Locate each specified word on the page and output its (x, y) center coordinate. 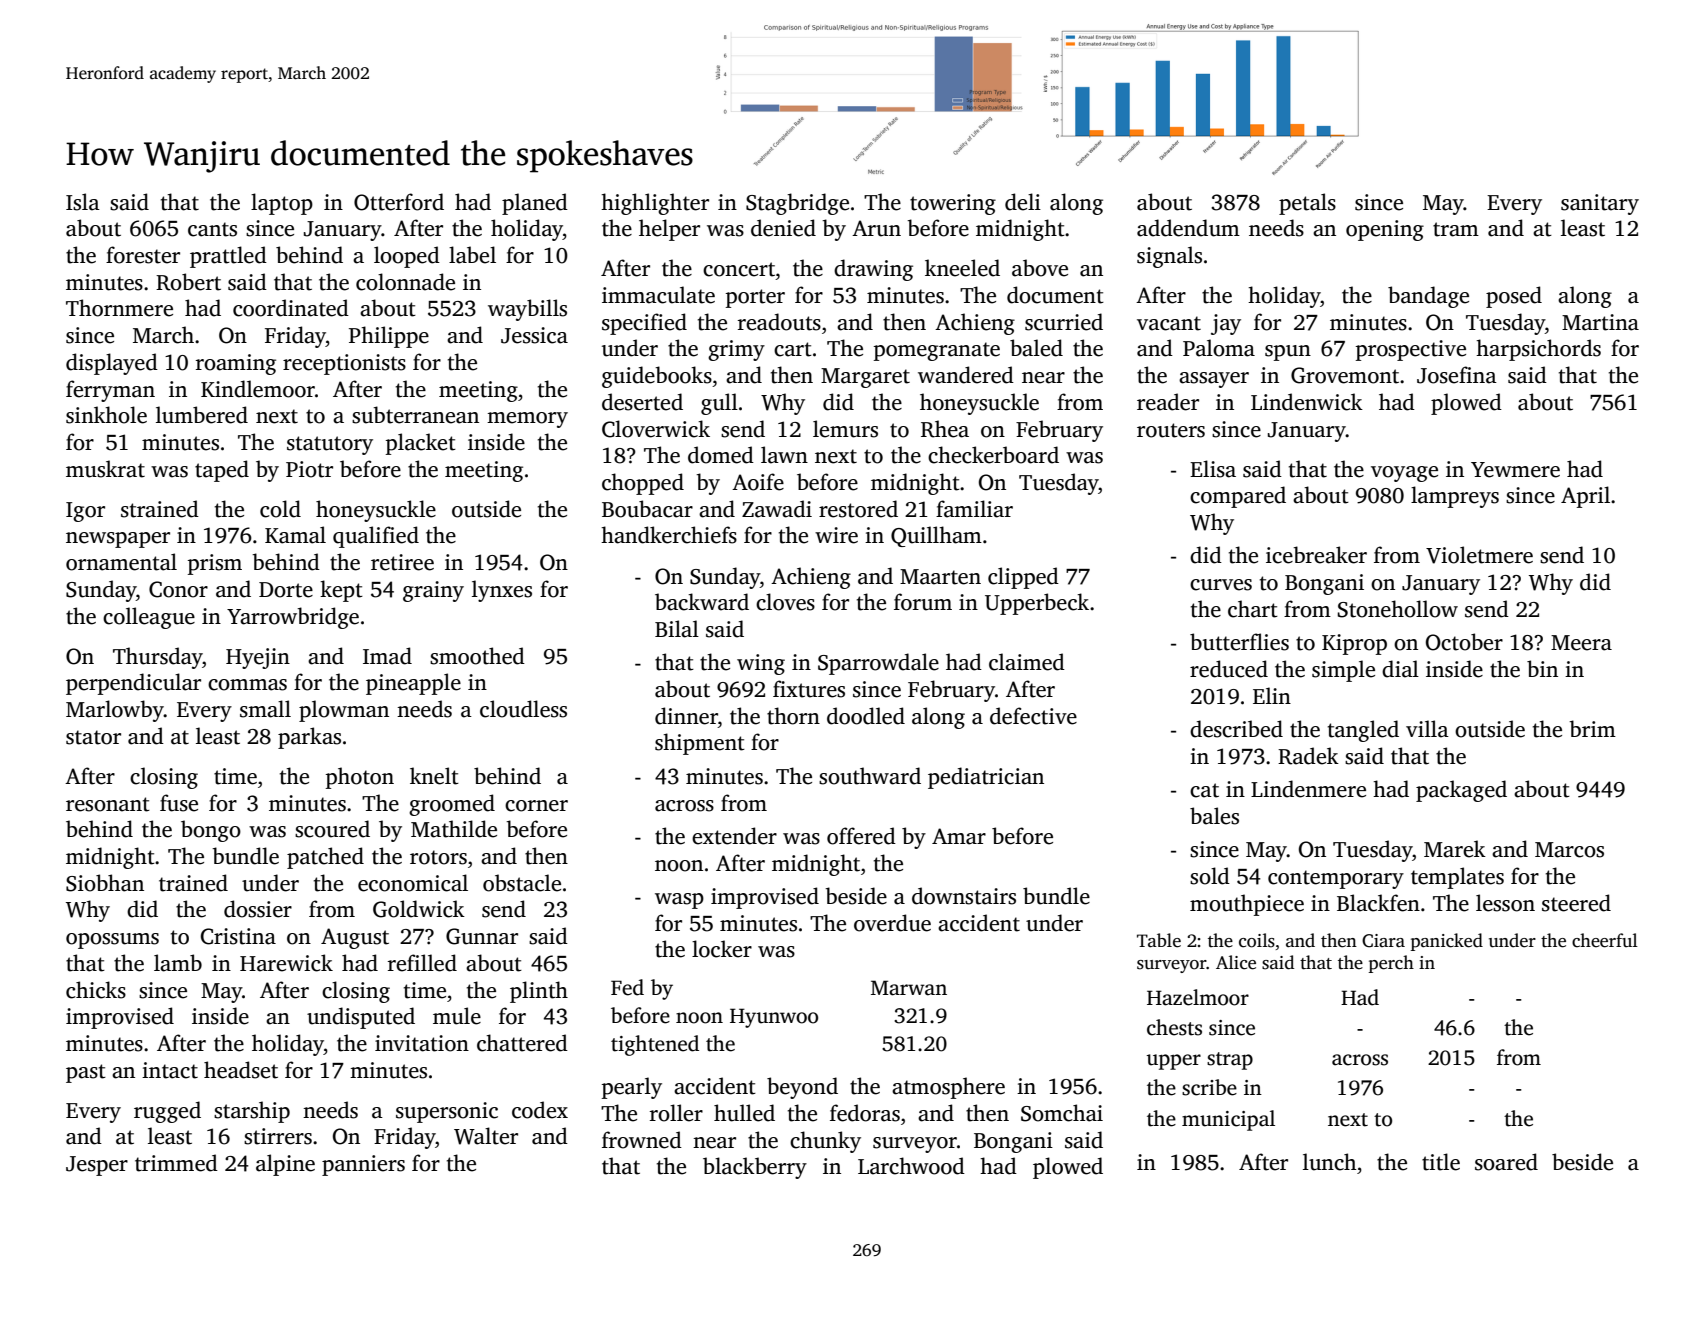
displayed (112, 364)
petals (1307, 204)
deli (1023, 202)
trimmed (176, 1163)
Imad (387, 656)
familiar (974, 509)
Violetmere (1479, 555)
